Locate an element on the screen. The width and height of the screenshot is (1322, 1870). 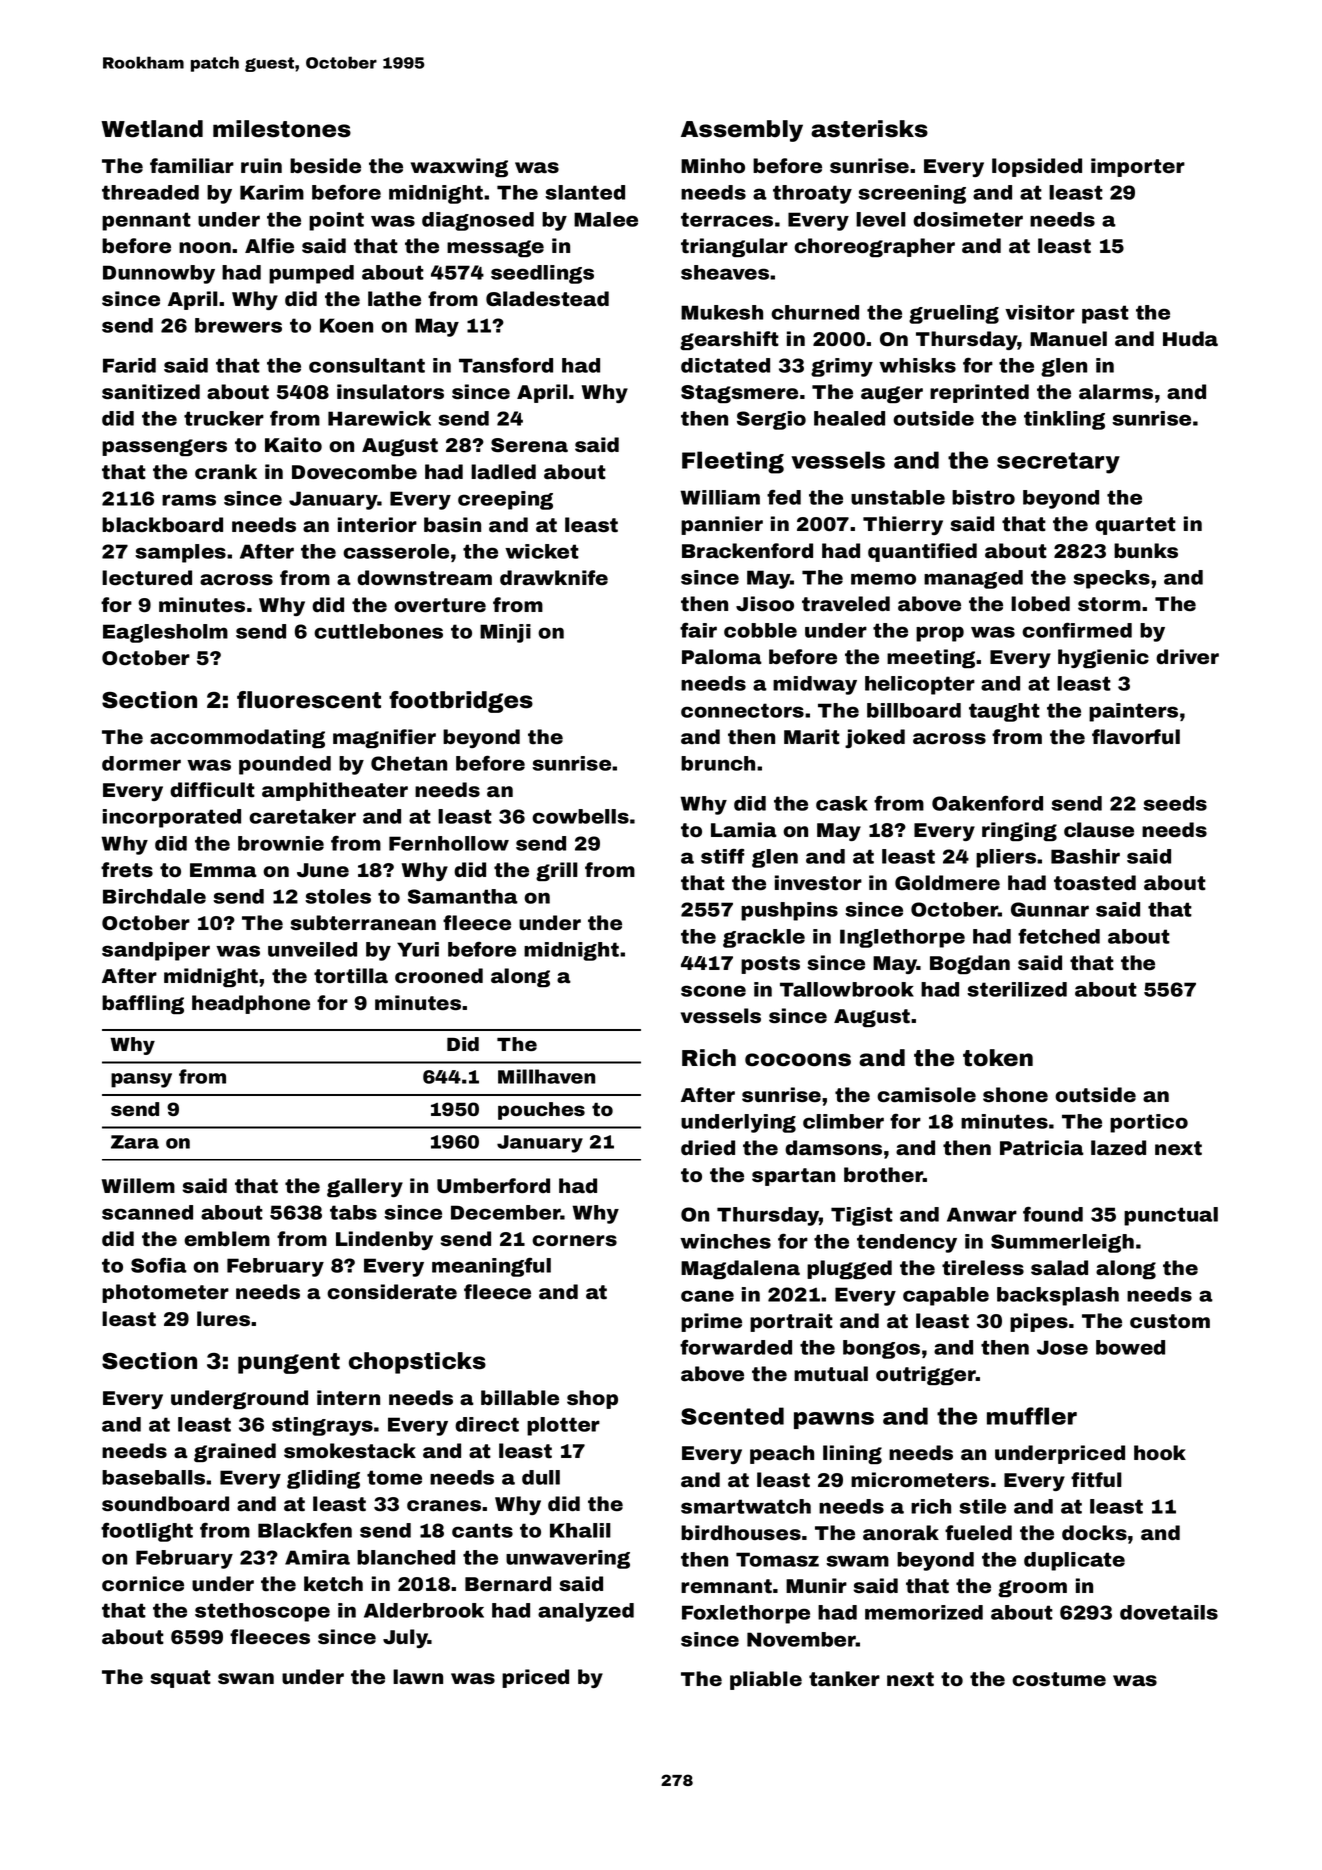
screening is located at coordinates (912, 194).
